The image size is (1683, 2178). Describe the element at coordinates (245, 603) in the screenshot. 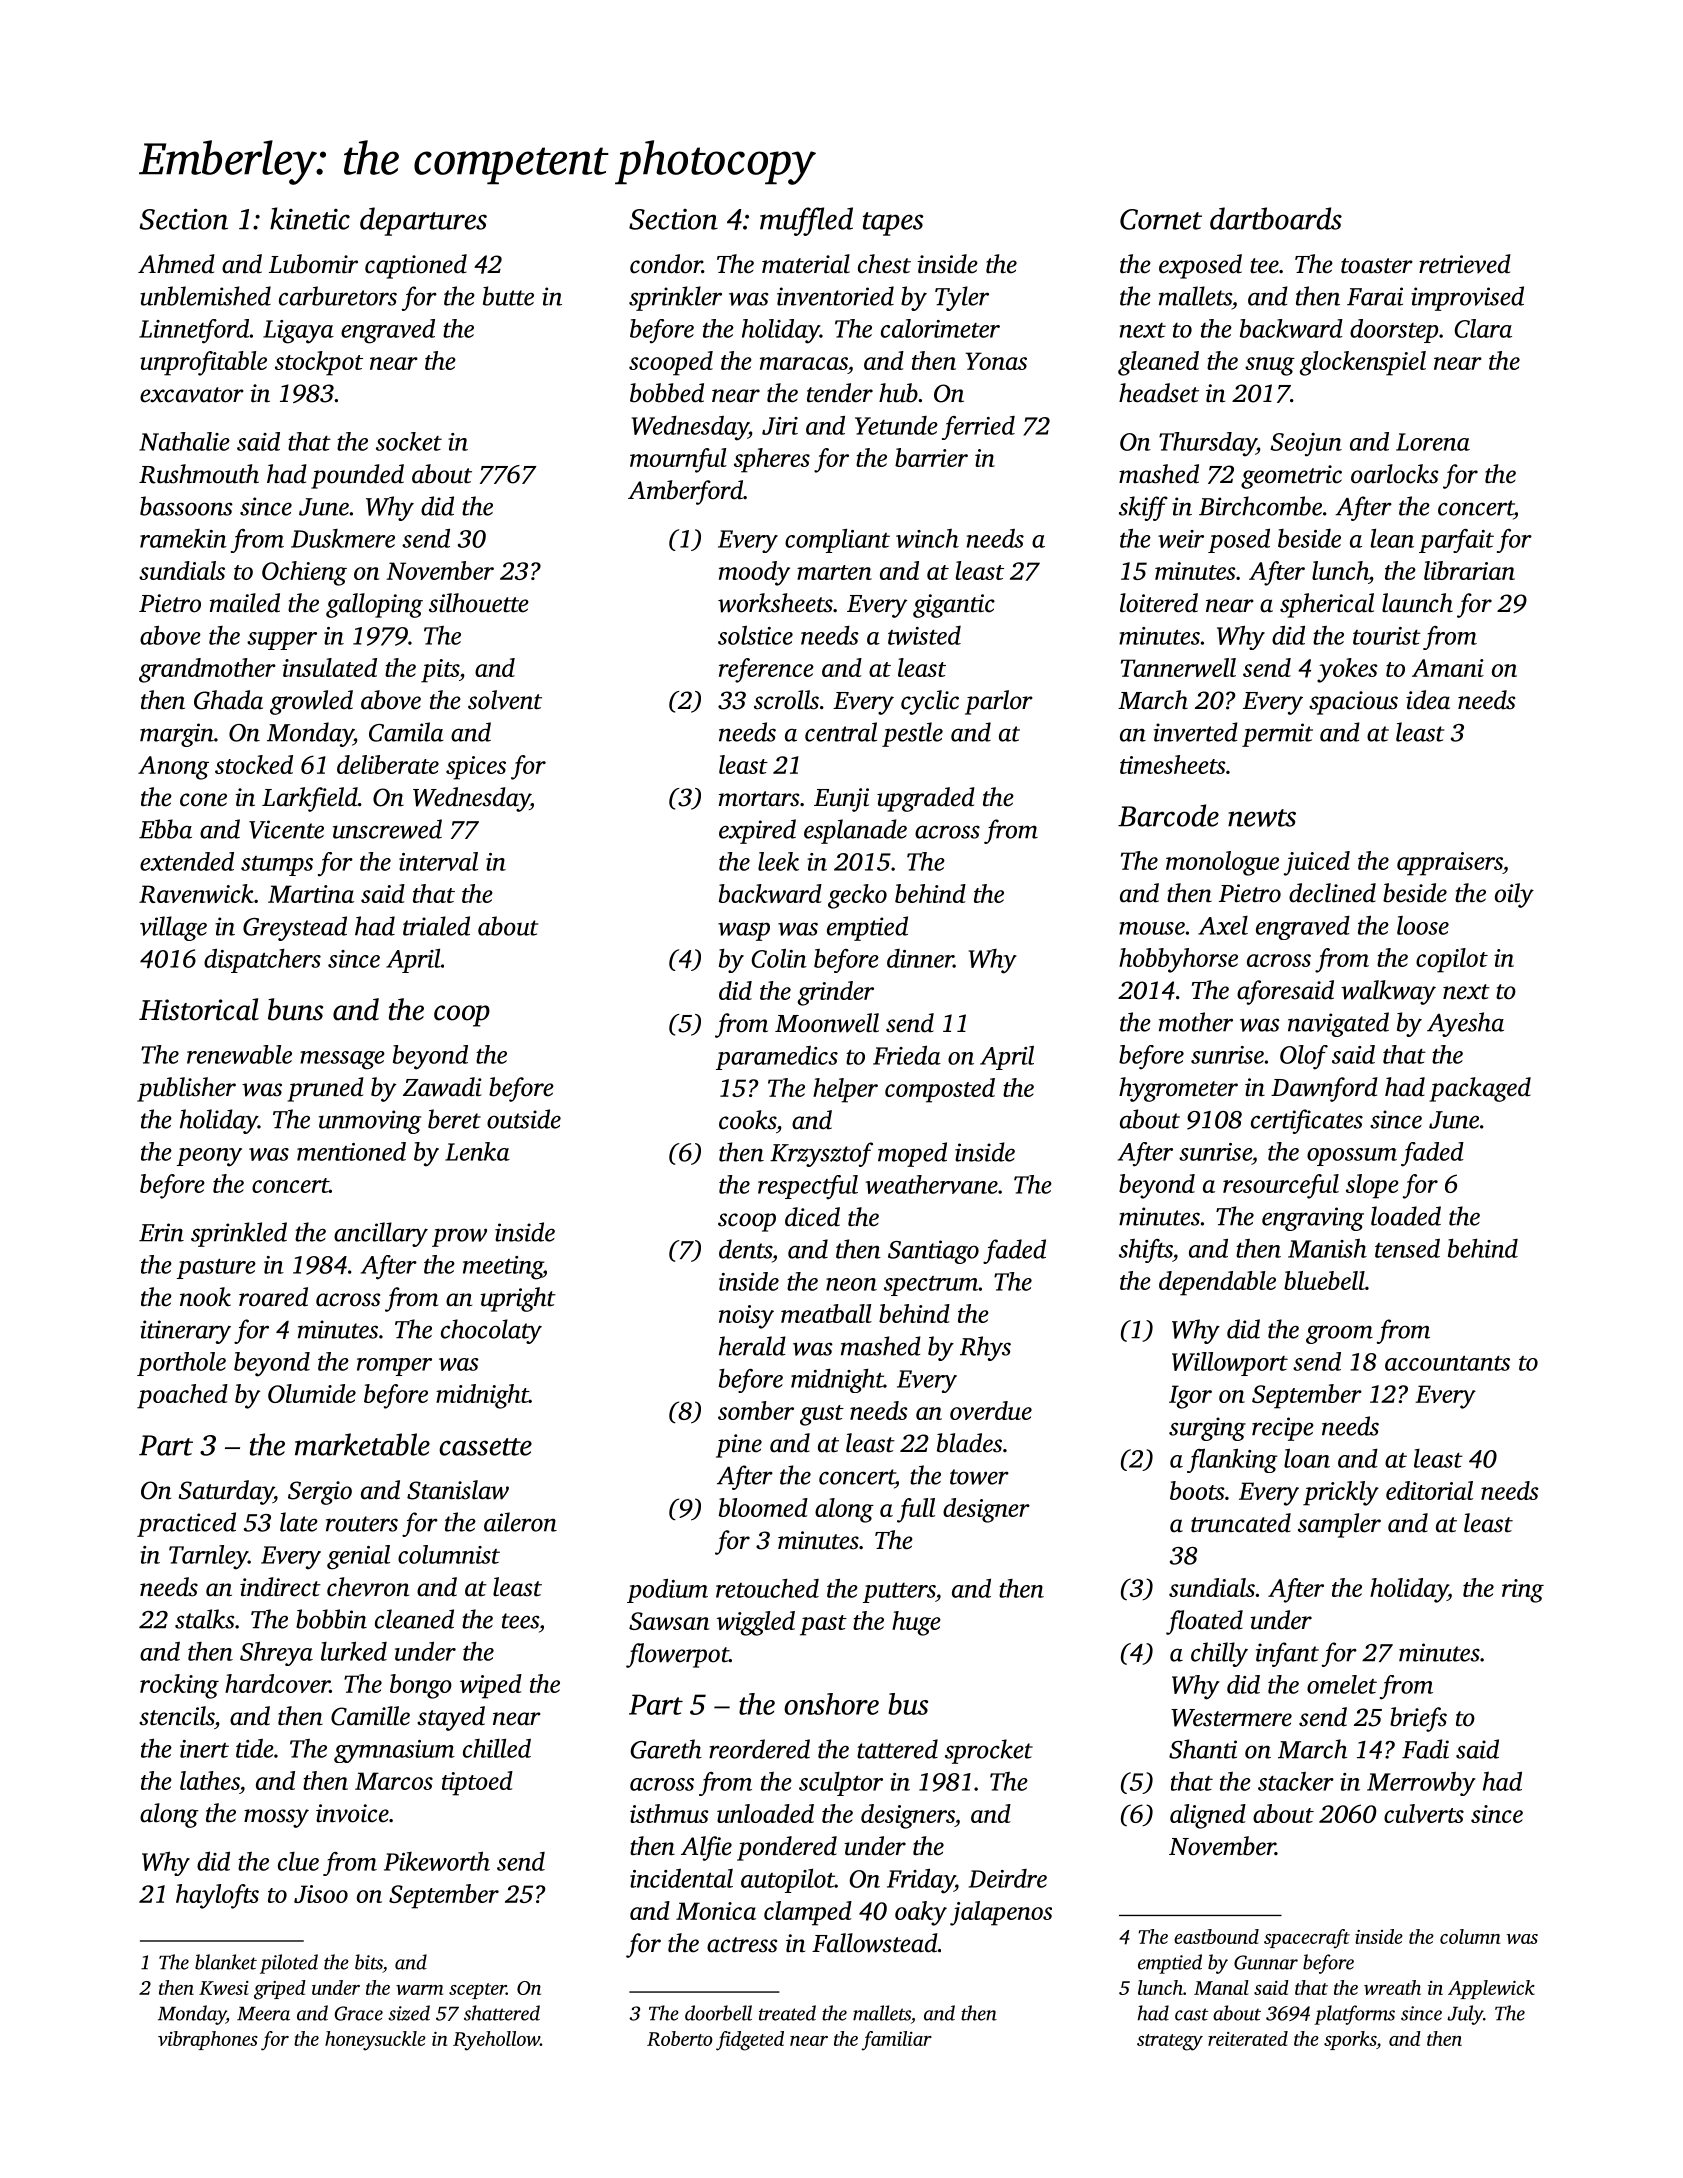

I see `mailed` at that location.
